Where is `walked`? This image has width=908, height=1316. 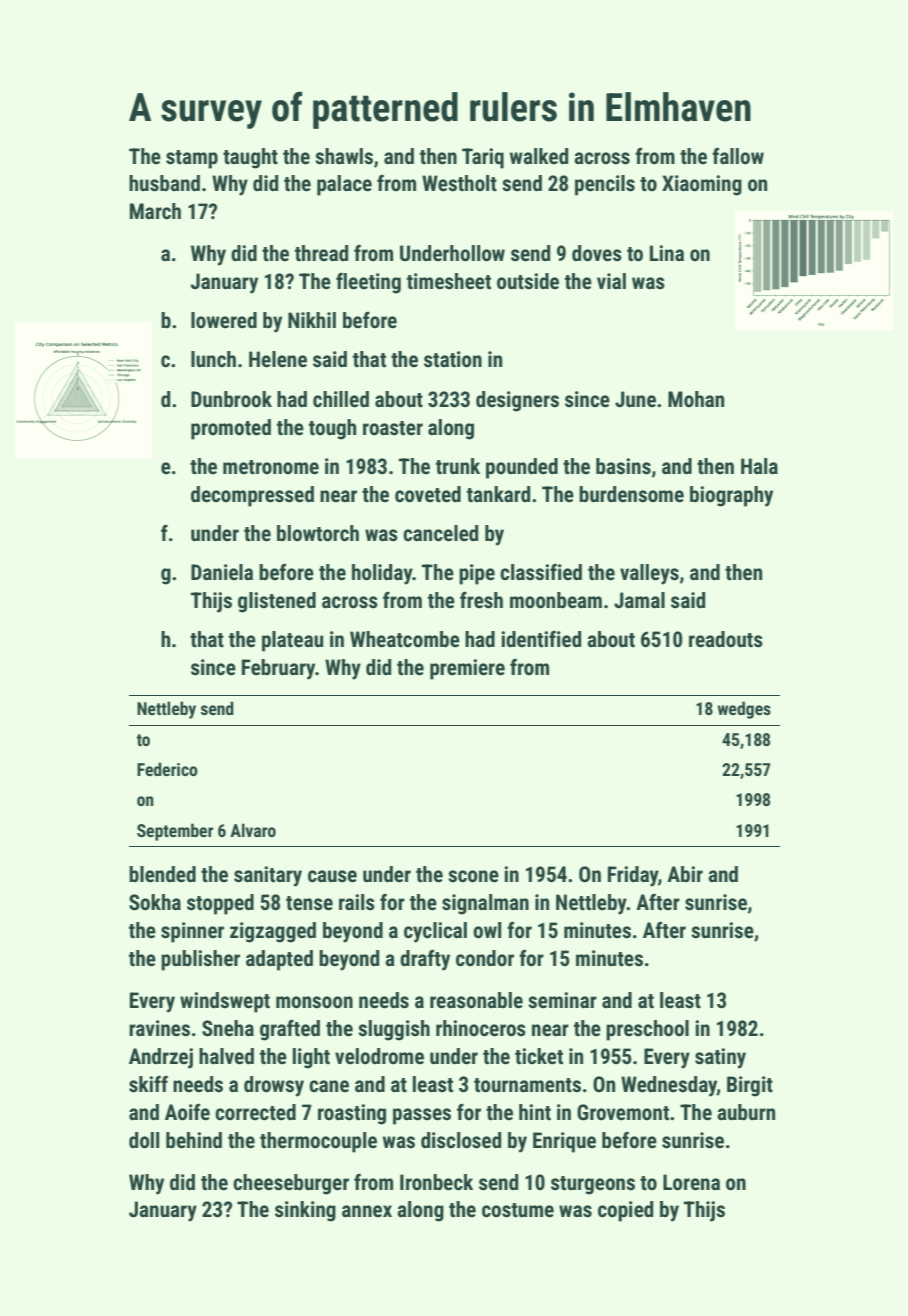
walked is located at coordinates (539, 156).
